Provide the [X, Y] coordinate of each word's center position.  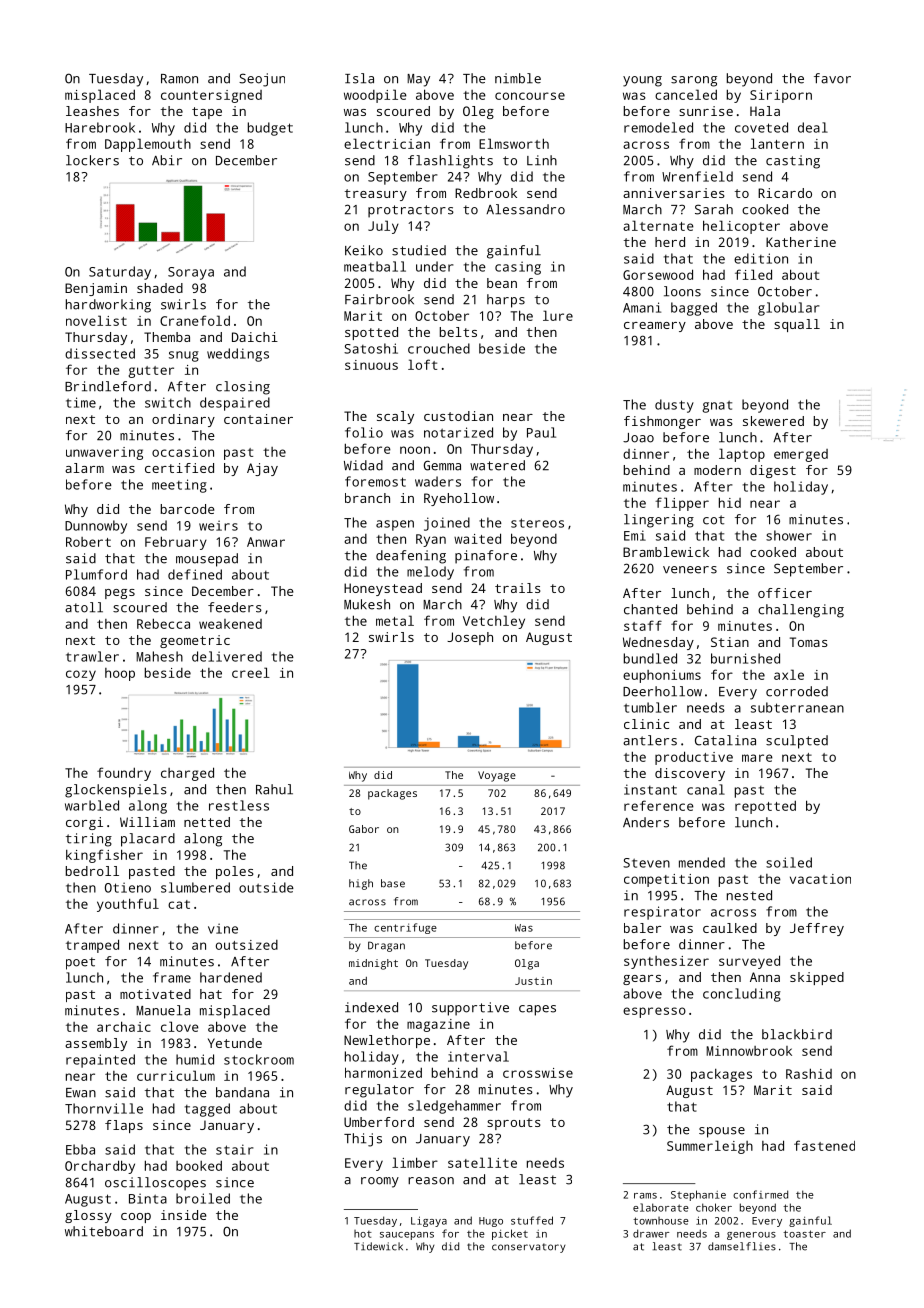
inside [183, 1215]
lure [558, 315]
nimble [518, 78]
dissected [100, 353]
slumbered [195, 887]
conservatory [529, 1248]
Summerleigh [710, 1147]
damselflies [742, 1246]
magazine [438, 1025]
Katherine [801, 242]
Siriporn [781, 96]
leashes [92, 111]
